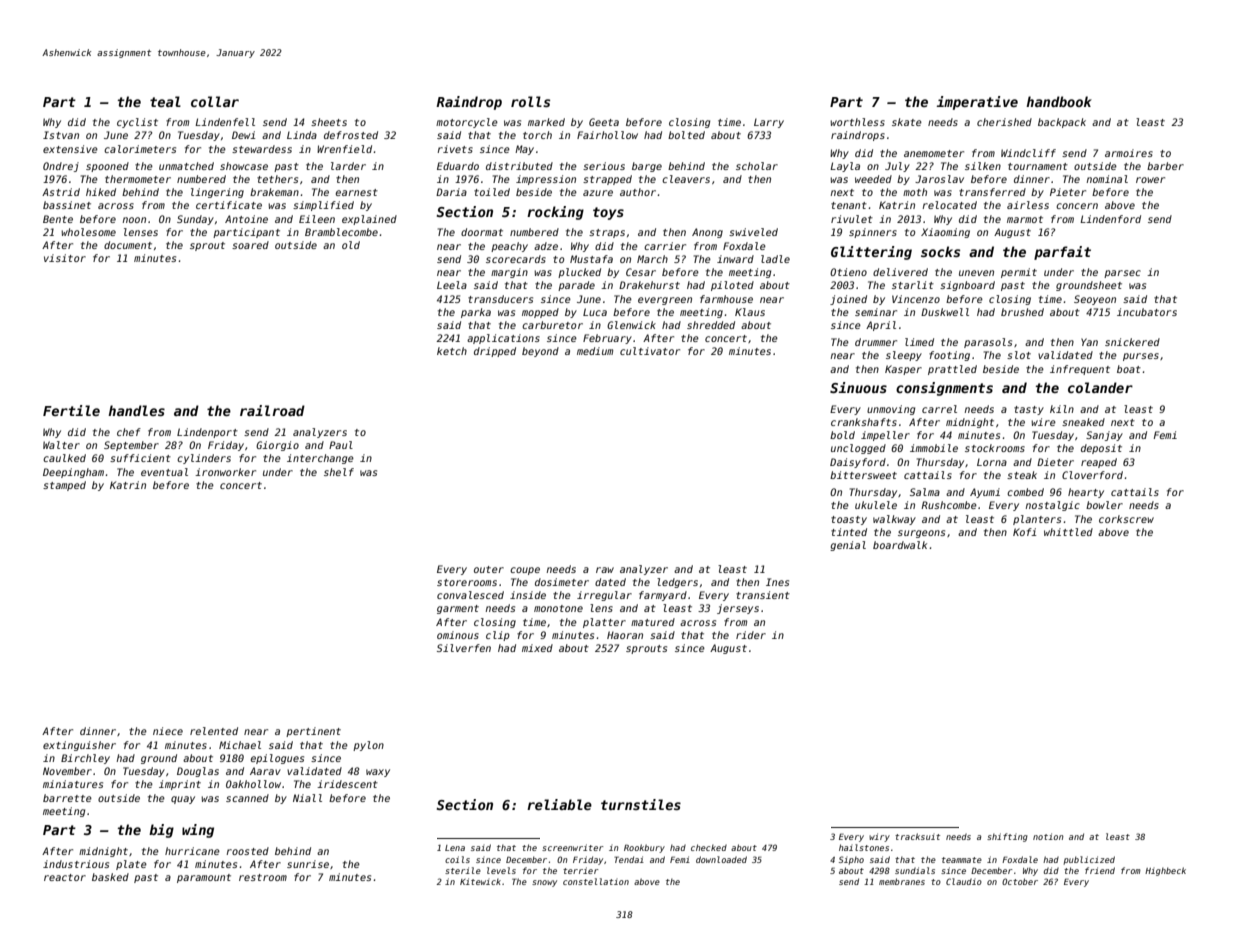 The width and height of the screenshot is (1233, 952). Describe the element at coordinates (1059, 101) in the screenshot. I see `handbook` at that location.
